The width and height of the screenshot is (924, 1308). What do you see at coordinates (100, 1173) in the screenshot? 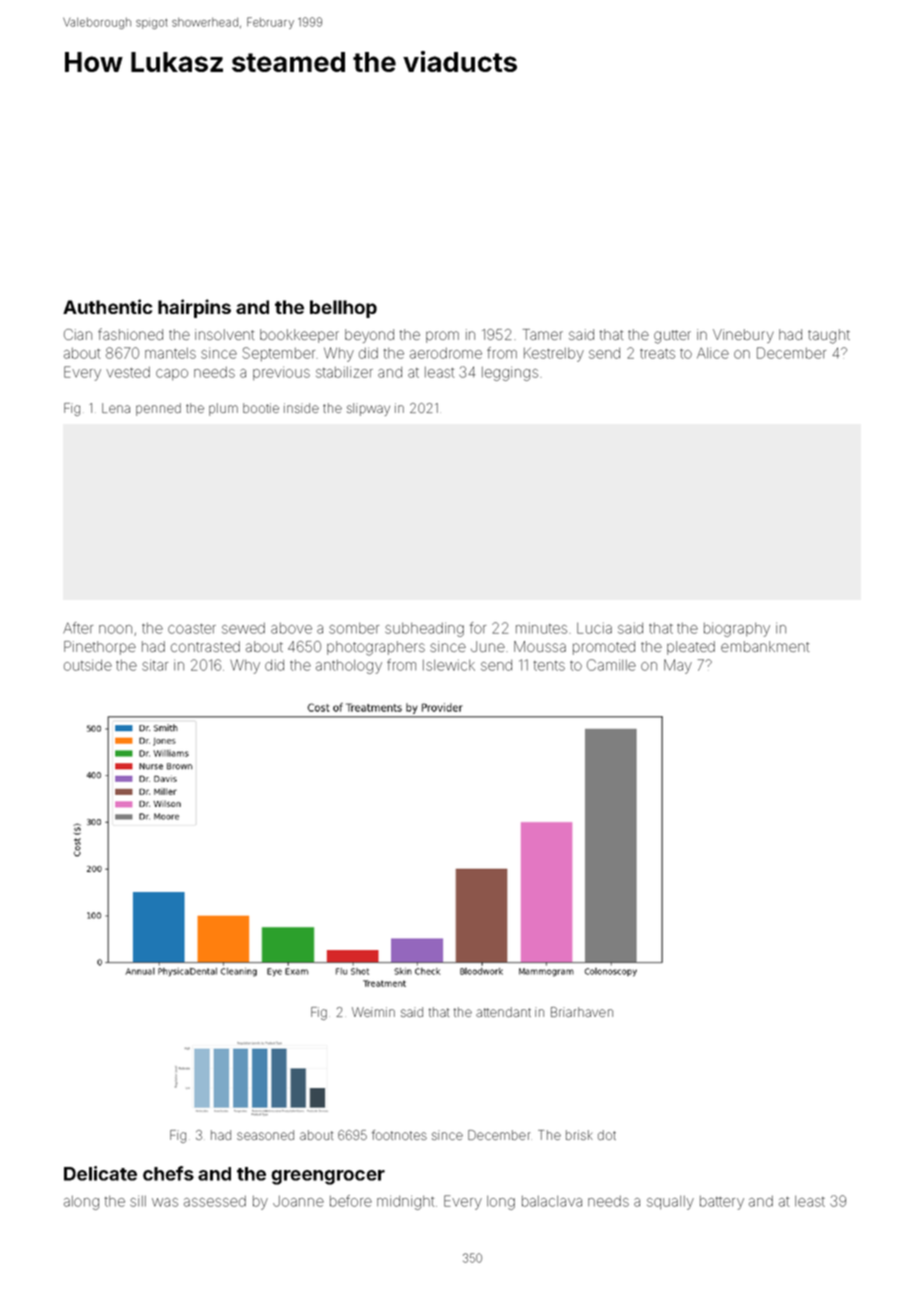
I see `Delicate` at bounding box center [100, 1173].
